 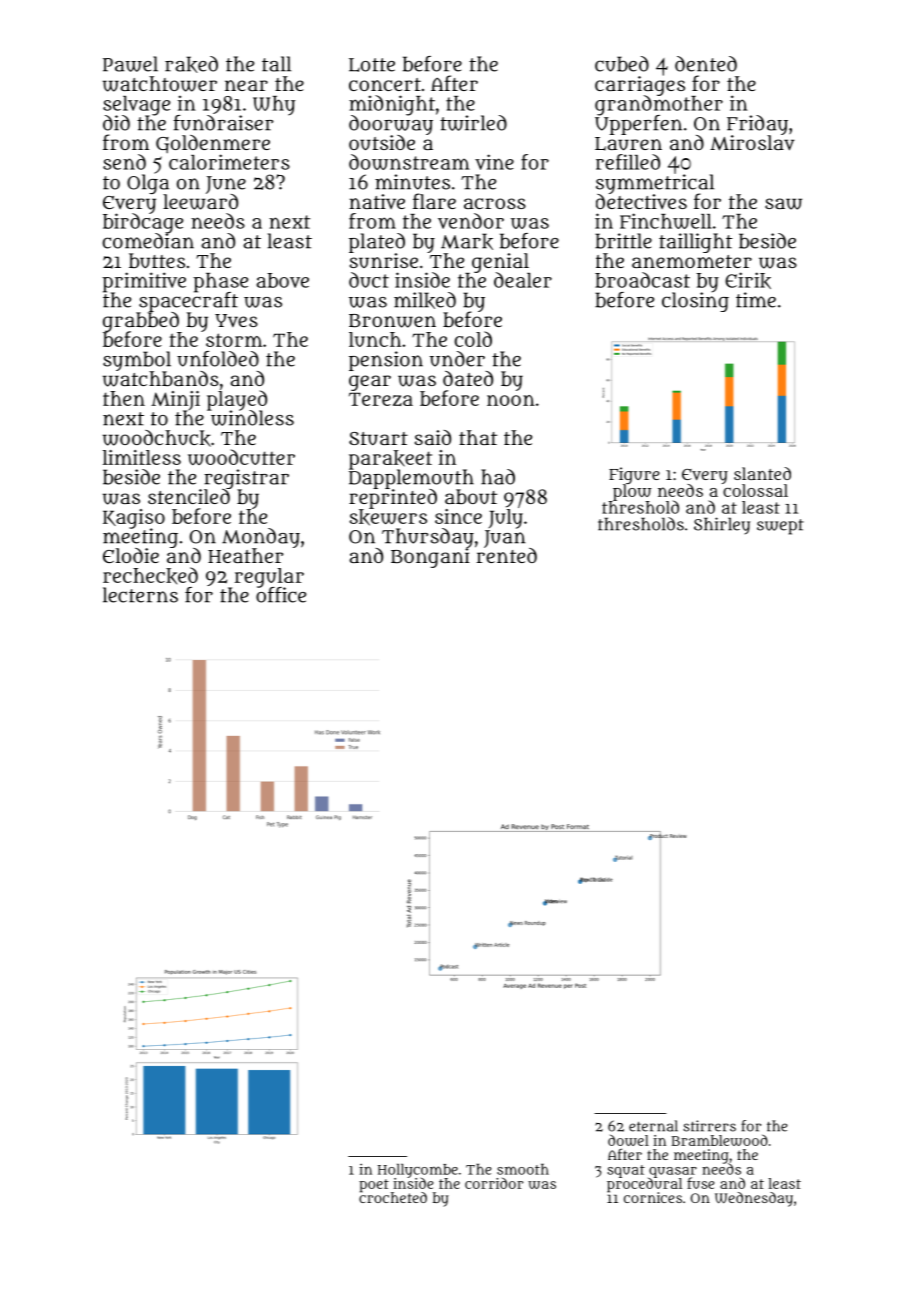 I want to click on cornices, so click(x=653, y=1197).
